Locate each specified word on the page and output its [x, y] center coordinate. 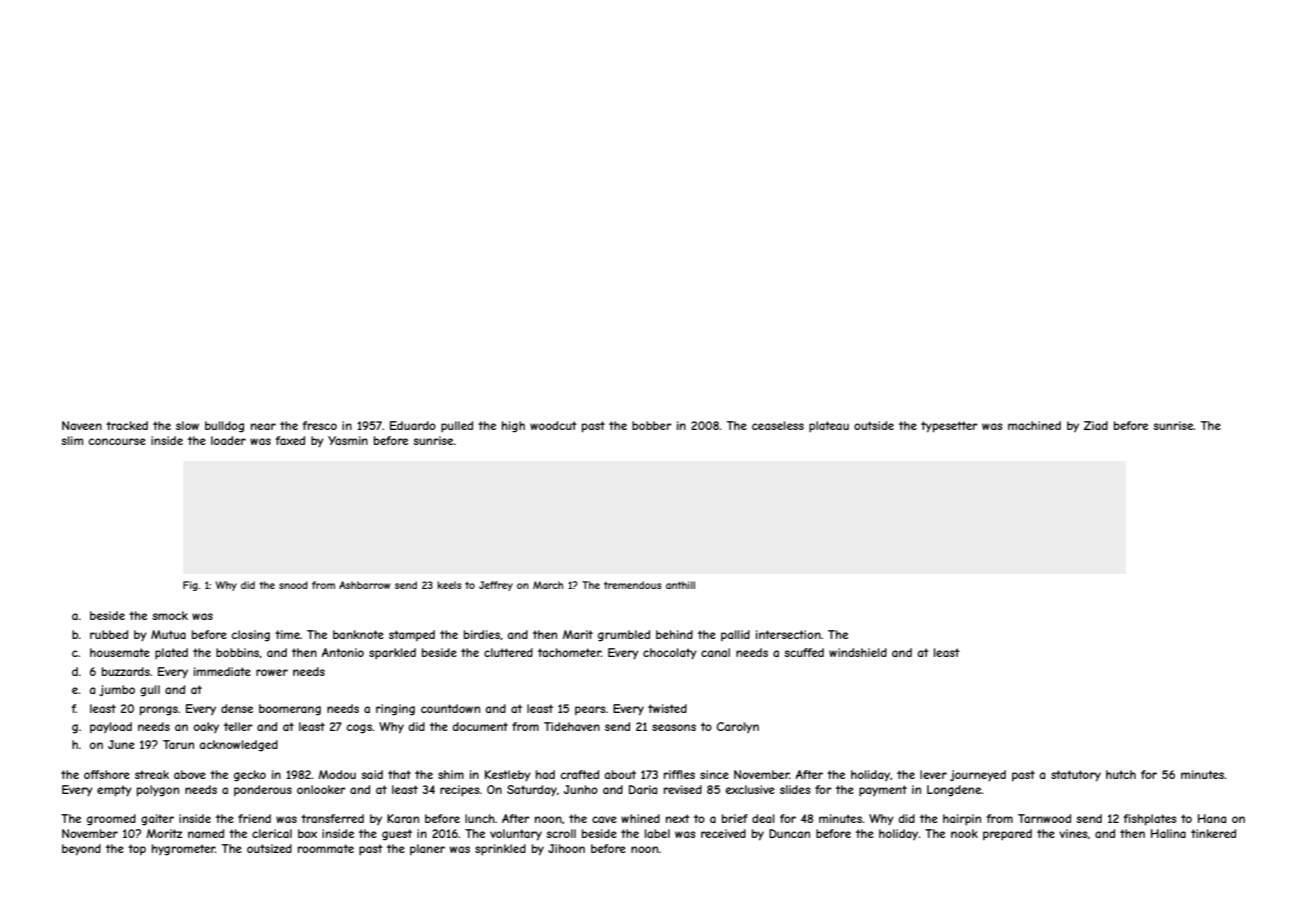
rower [272, 672]
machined [1034, 425]
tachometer [569, 652]
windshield [858, 652]
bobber [652, 425]
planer [427, 849]
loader [228, 440]
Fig [190, 586]
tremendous [632, 585]
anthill [680, 585]
